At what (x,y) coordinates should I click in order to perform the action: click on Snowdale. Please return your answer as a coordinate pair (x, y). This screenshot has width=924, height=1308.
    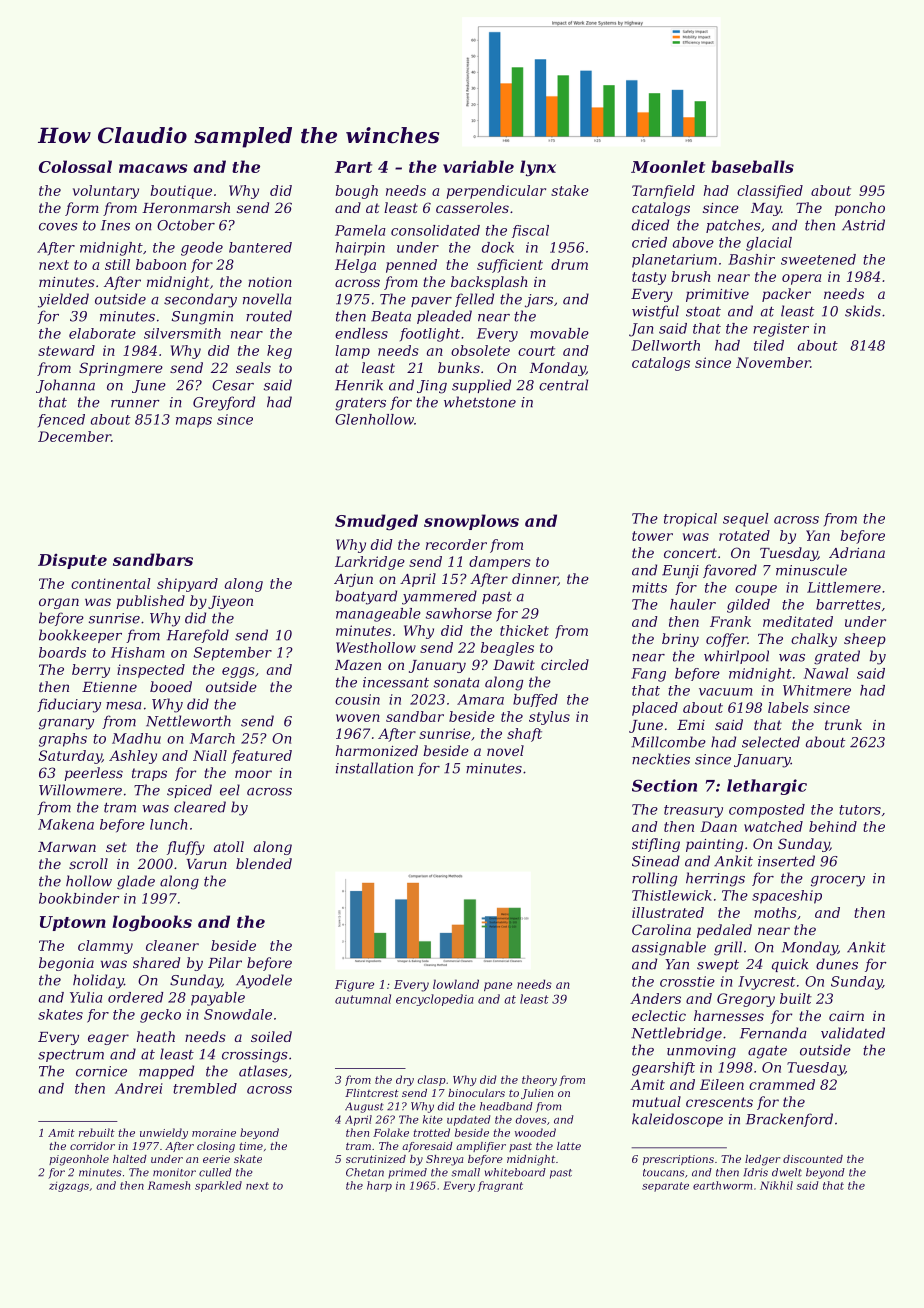
    Looking at the image, I should click on (238, 1014).
